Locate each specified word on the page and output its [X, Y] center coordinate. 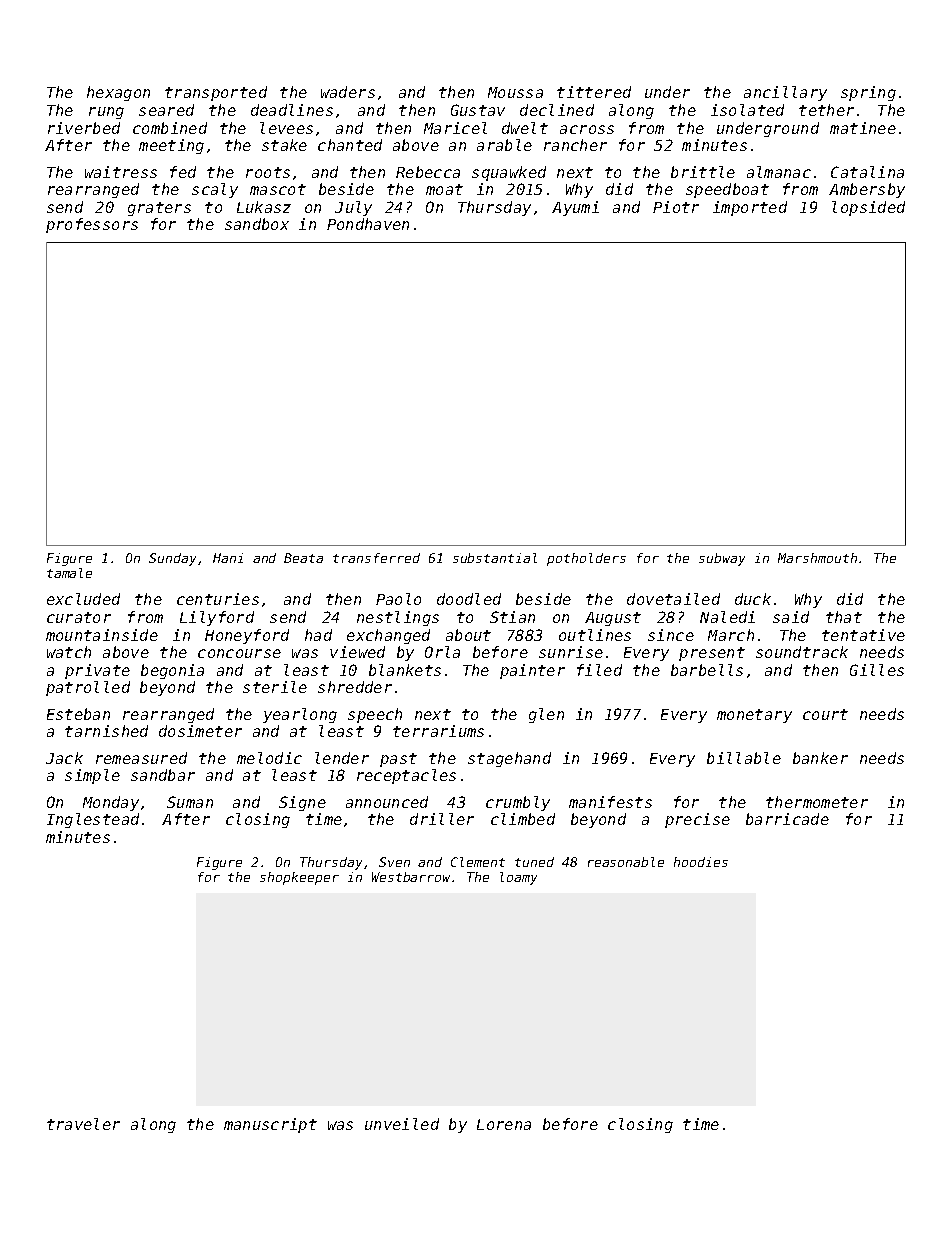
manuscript [270, 1125]
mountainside [102, 635]
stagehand [509, 759]
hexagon [118, 93]
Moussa [515, 92]
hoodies [701, 862]
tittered [594, 92]
